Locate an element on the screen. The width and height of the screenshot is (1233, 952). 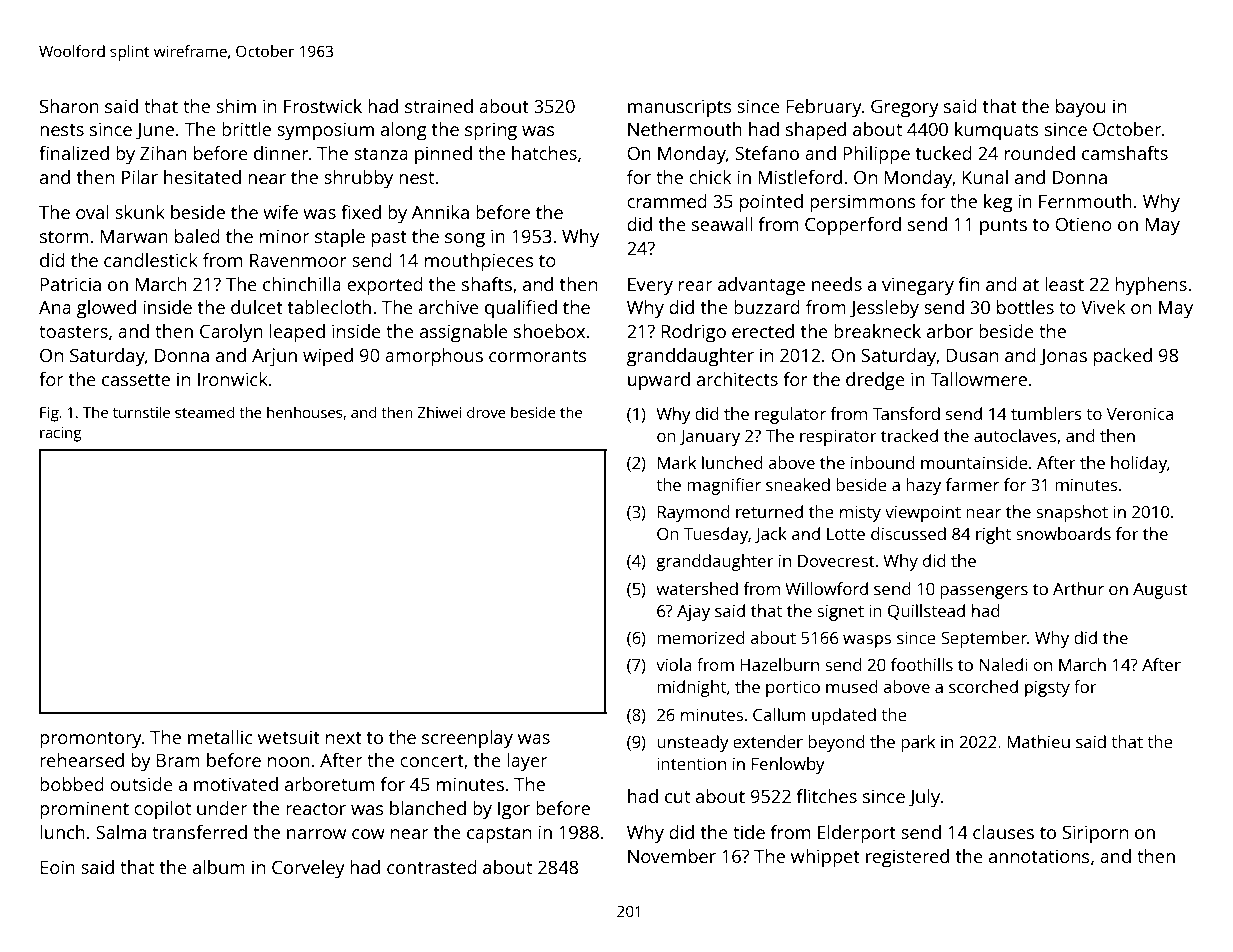
Eoin is located at coordinates (57, 867).
